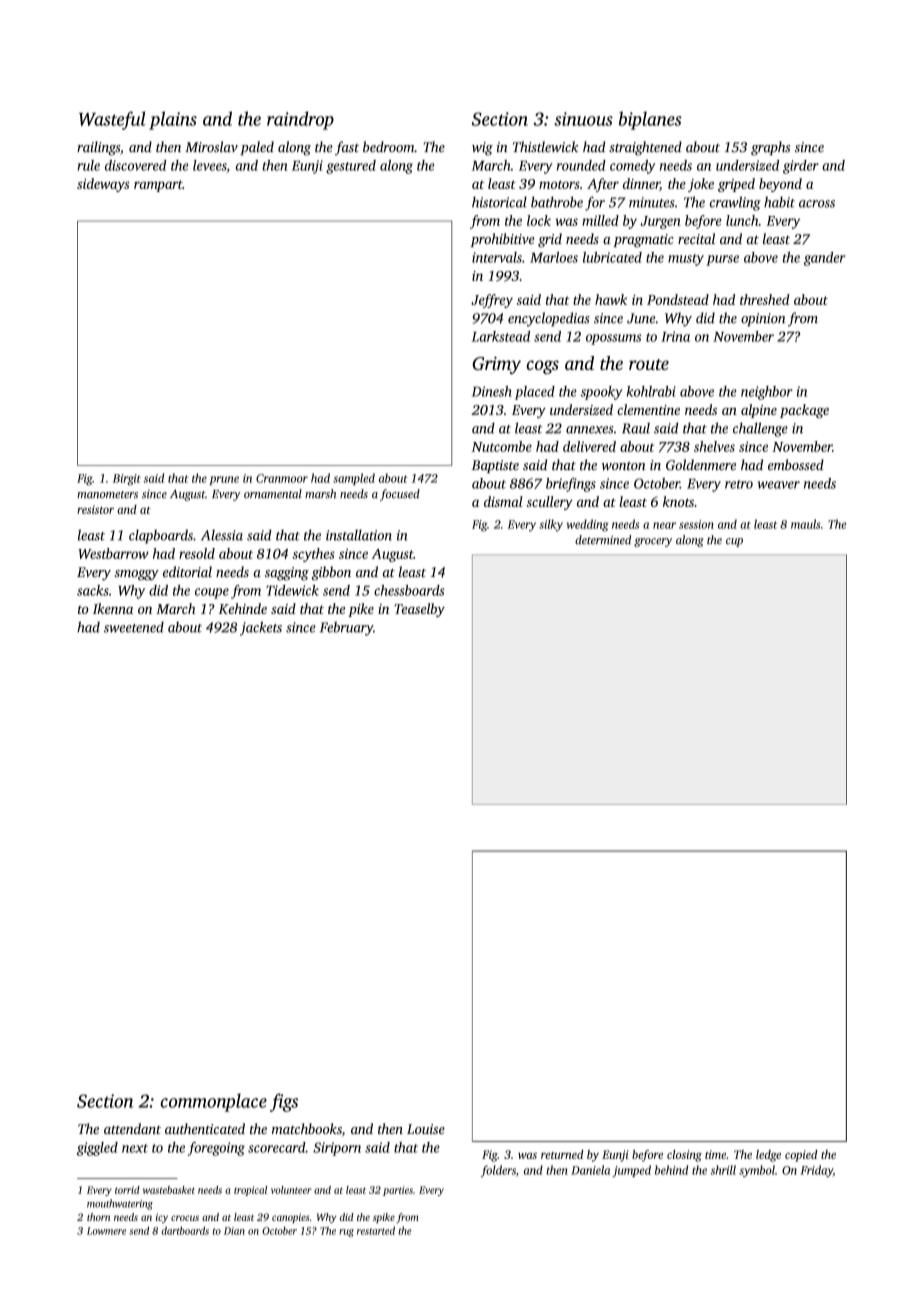 This image has width=924, height=1308. What do you see at coordinates (696, 524) in the image?
I see `session` at bounding box center [696, 524].
